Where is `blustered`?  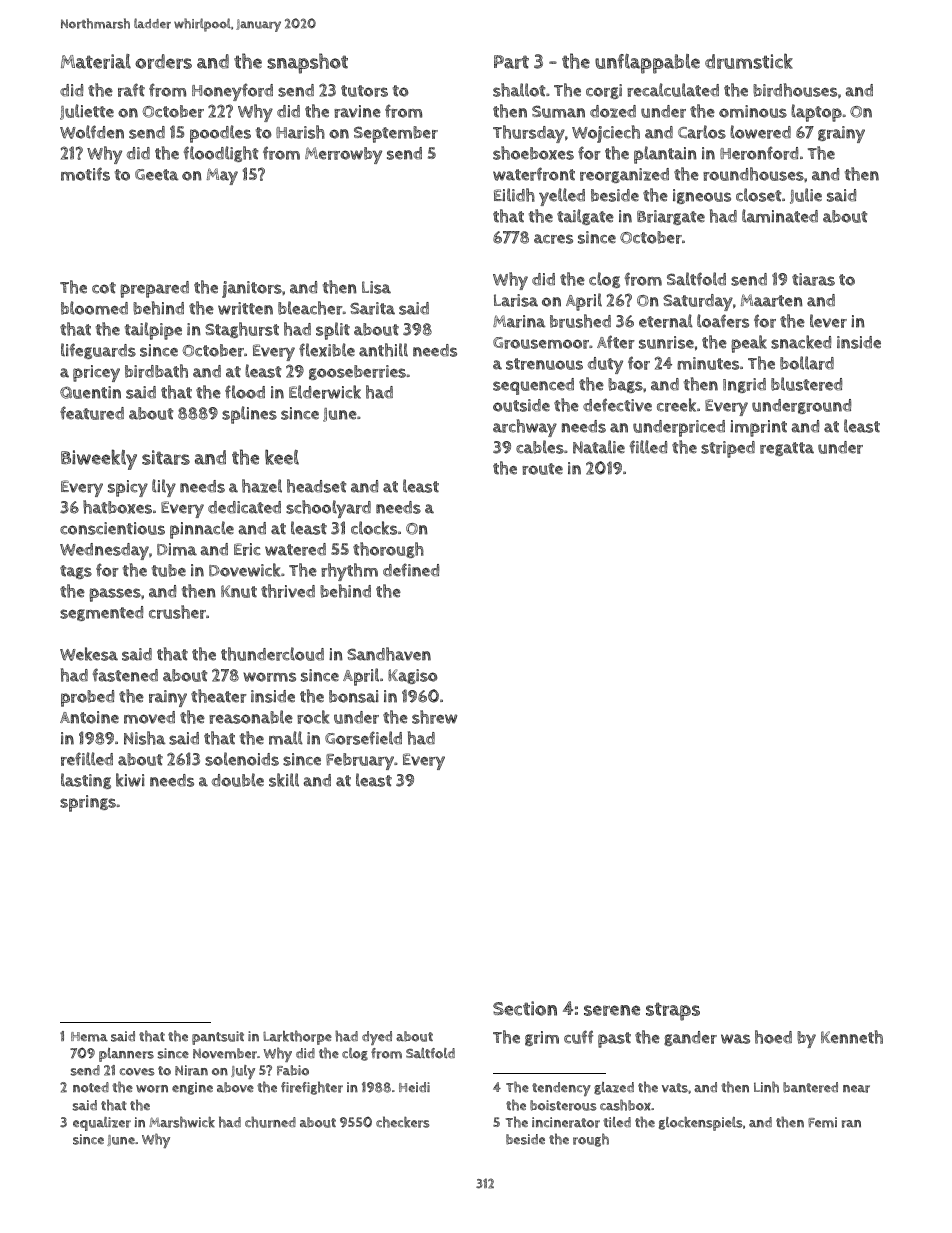 blustered is located at coordinates (806, 384).
